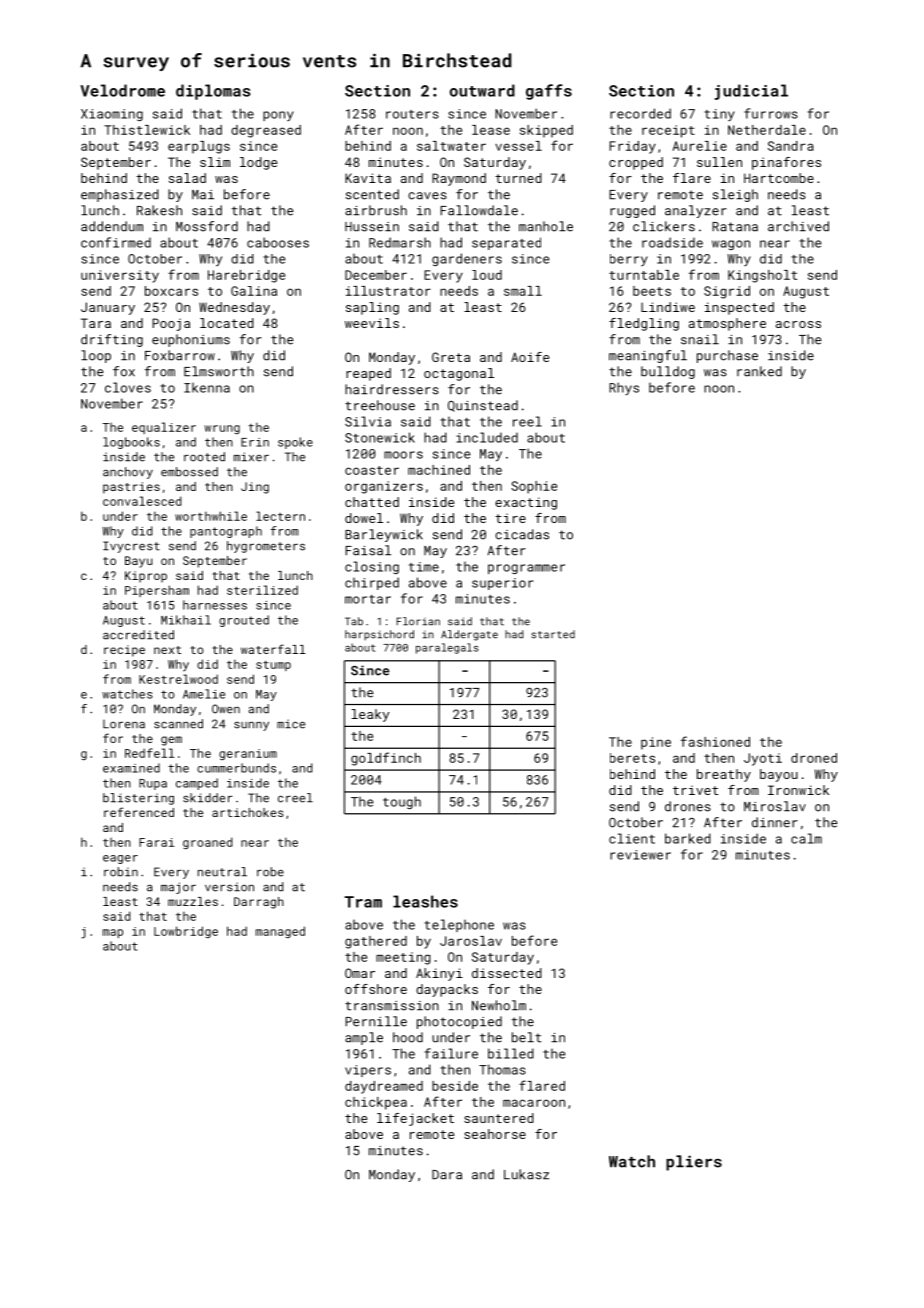  What do you see at coordinates (526, 1174) in the page?
I see `Lukasz` at bounding box center [526, 1174].
